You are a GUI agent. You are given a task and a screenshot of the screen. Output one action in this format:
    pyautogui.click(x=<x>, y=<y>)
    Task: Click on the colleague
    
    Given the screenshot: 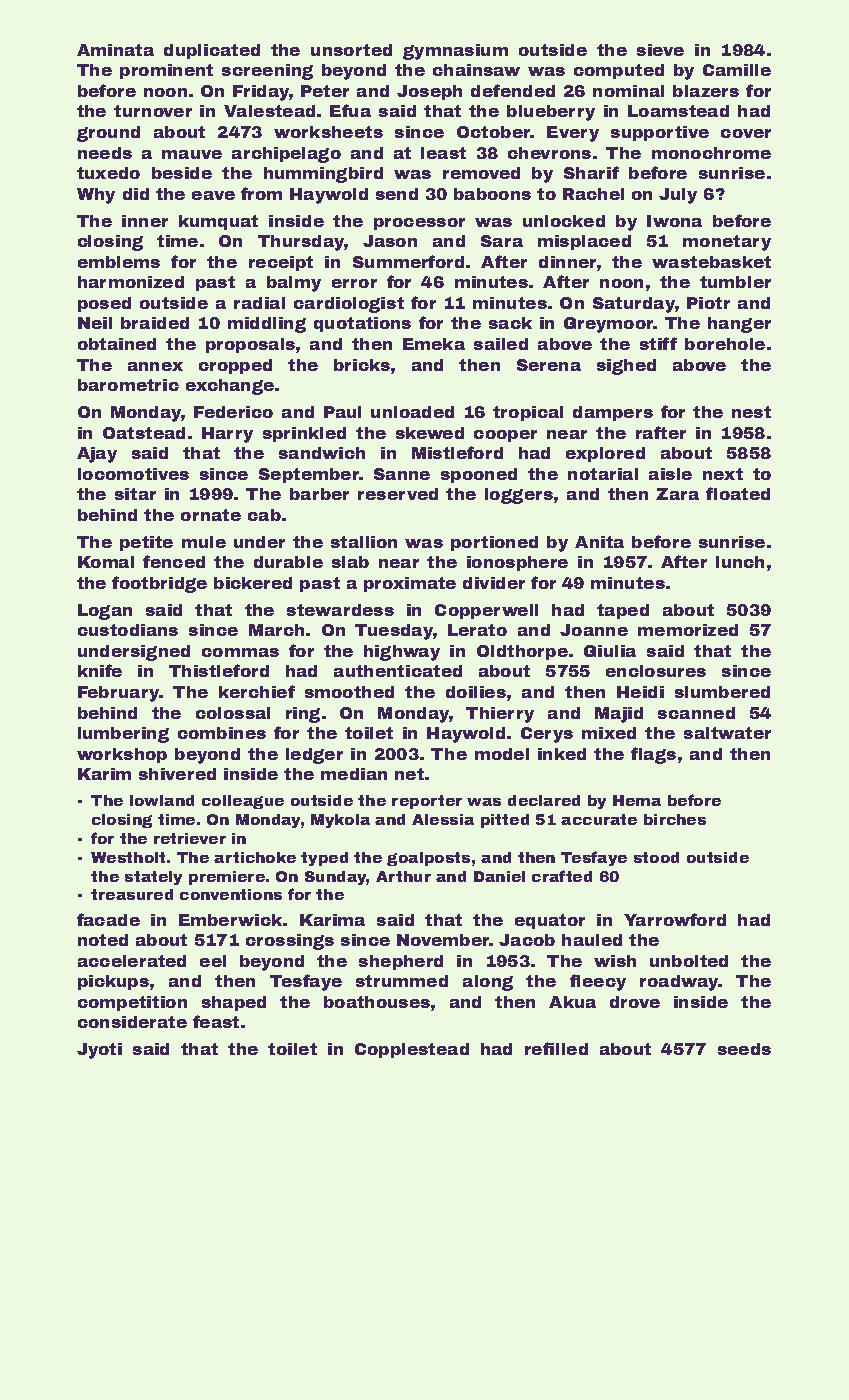 What is the action you would take?
    pyautogui.click(x=243, y=802)
